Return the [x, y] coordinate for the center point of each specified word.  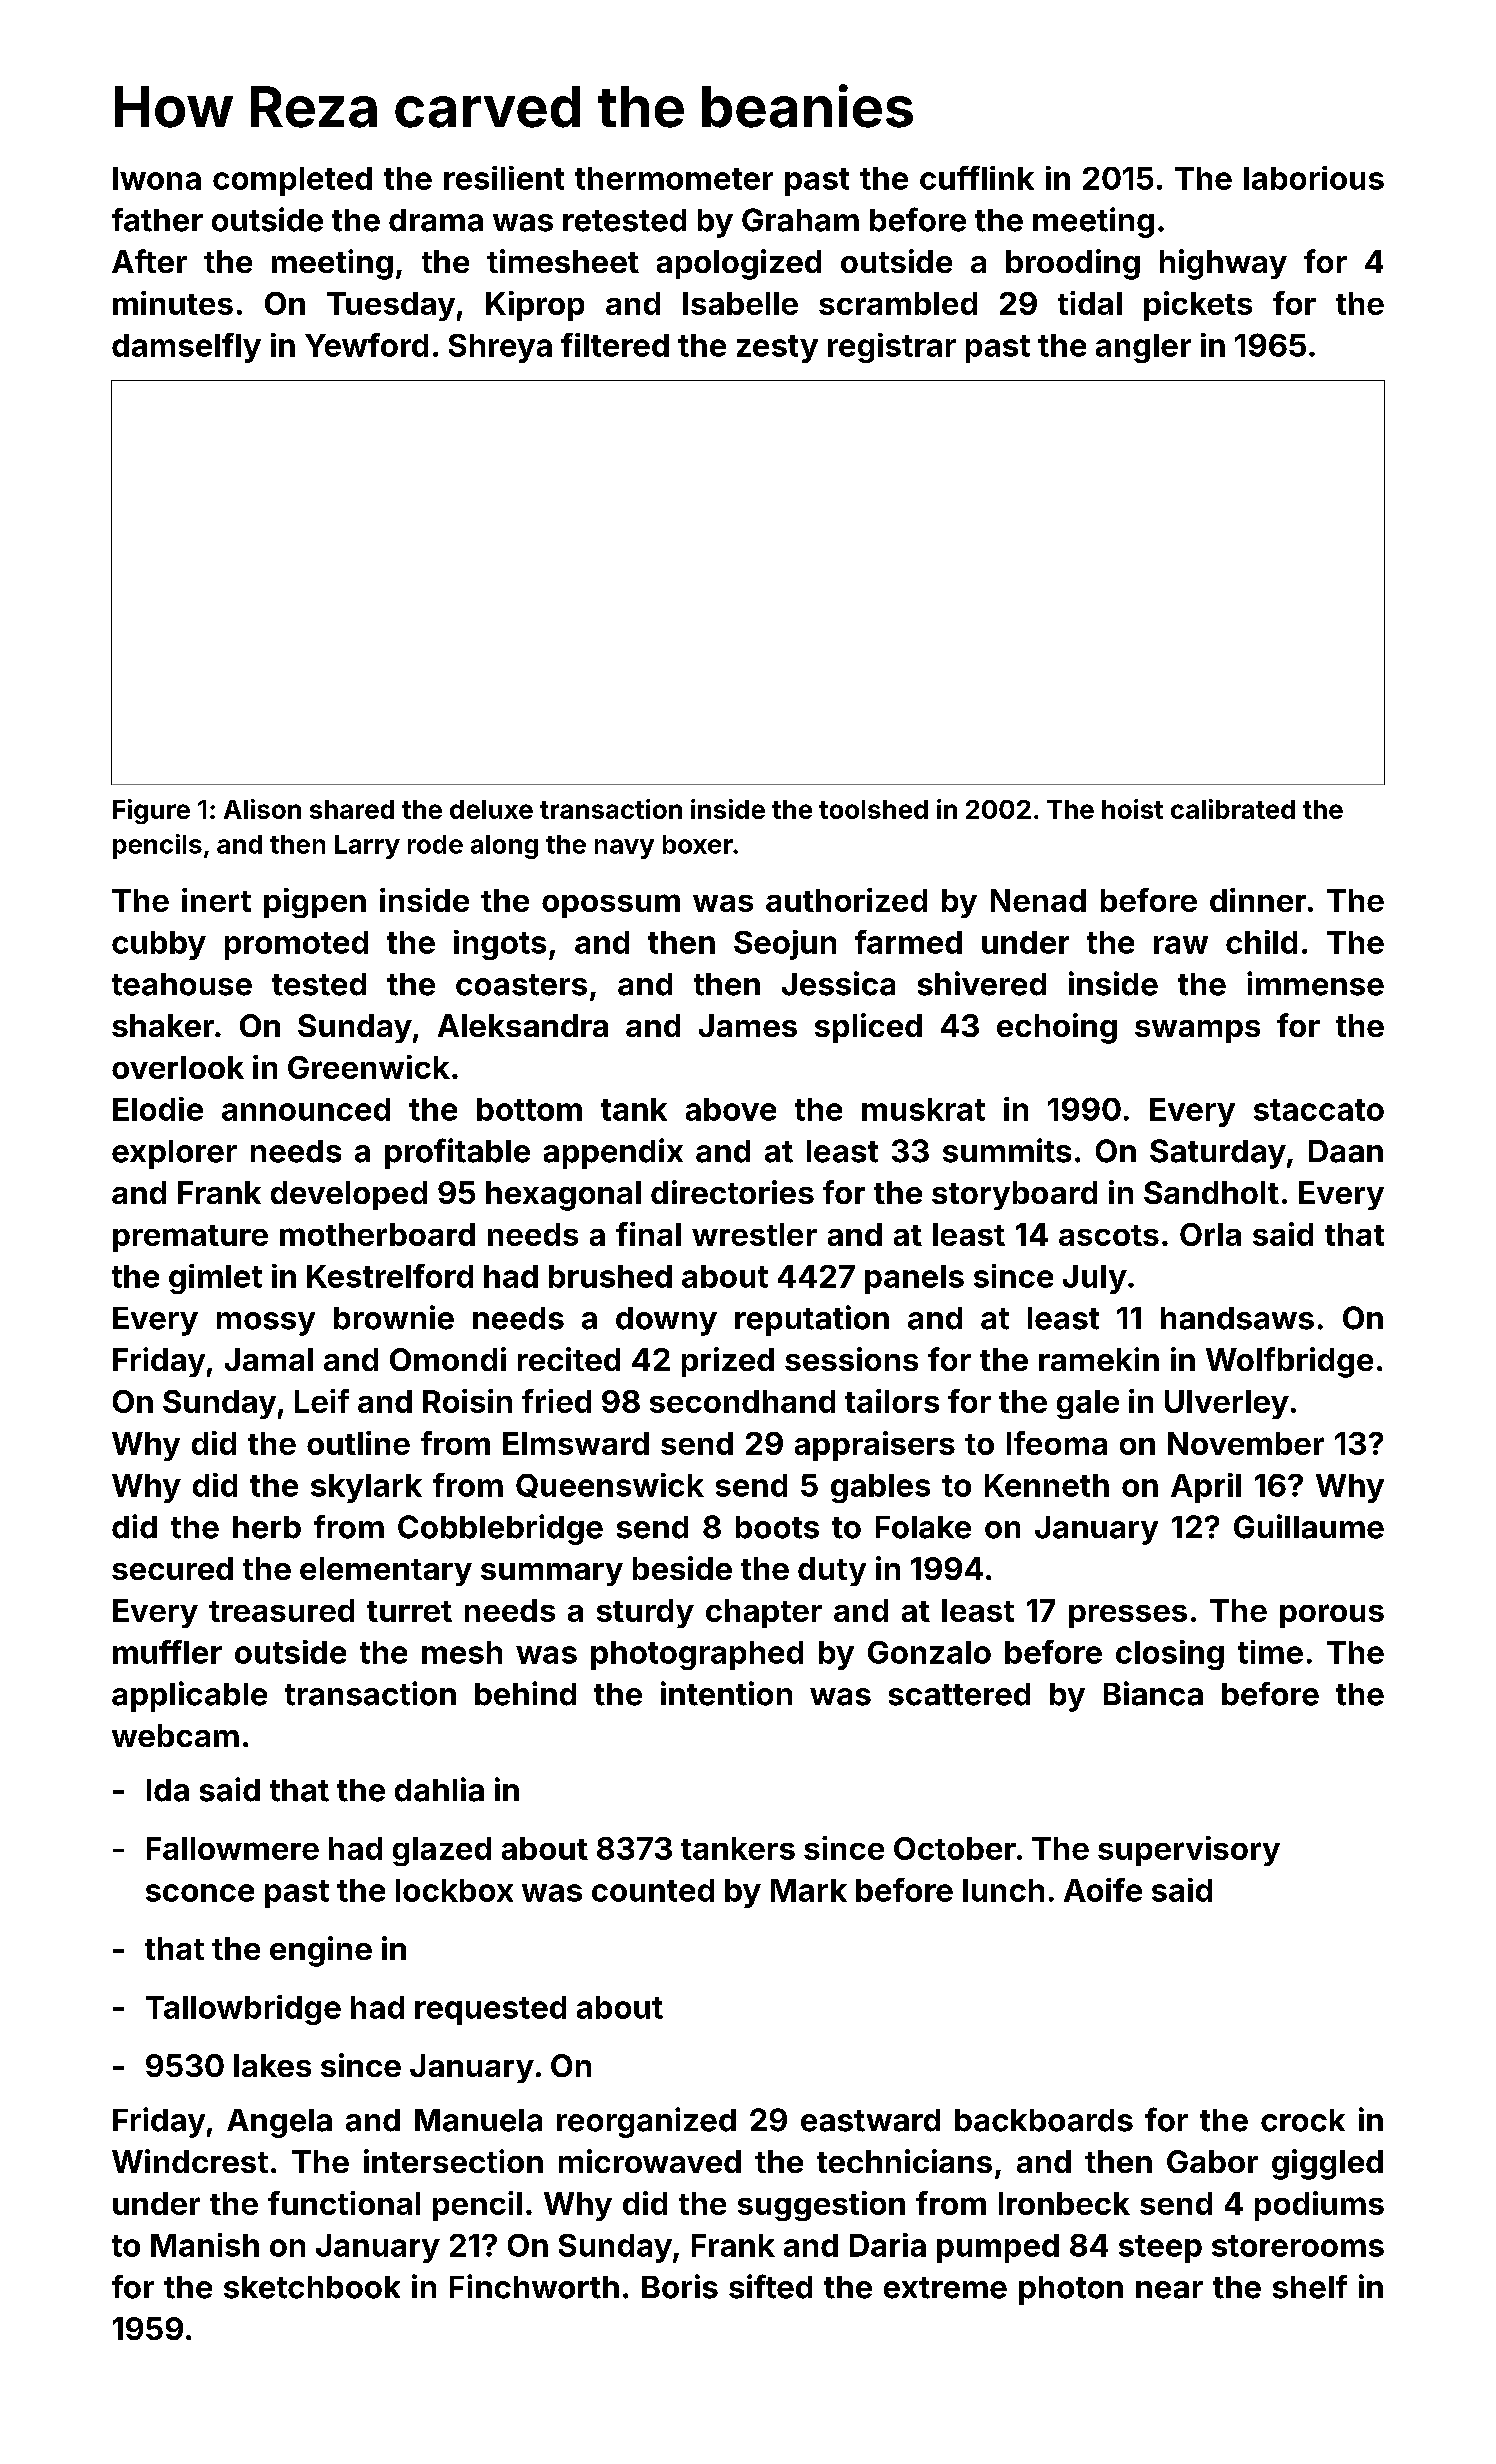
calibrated [1233, 809]
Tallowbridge [243, 2010]
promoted [296, 945]
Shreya [500, 348]
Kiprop [535, 306]
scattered [959, 1694]
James [748, 1025]
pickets [1198, 306]
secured [172, 1568]
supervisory [1189, 1851]
